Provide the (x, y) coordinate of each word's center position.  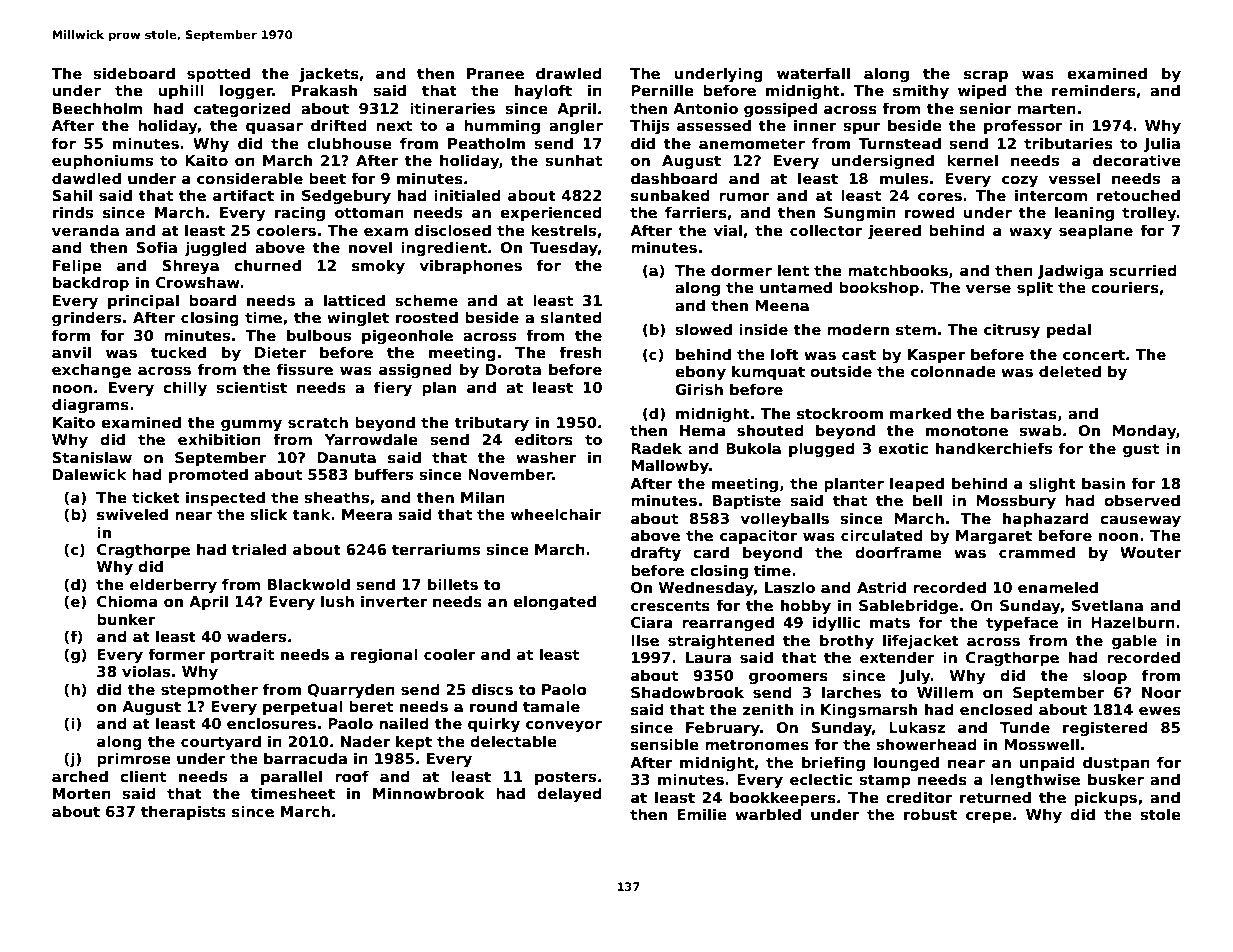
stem (916, 330)
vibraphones (470, 266)
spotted (218, 74)
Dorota (513, 369)
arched (80, 776)
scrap (986, 76)
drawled (569, 73)
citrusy (1012, 331)
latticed (354, 300)
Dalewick (89, 474)
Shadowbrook (687, 692)
